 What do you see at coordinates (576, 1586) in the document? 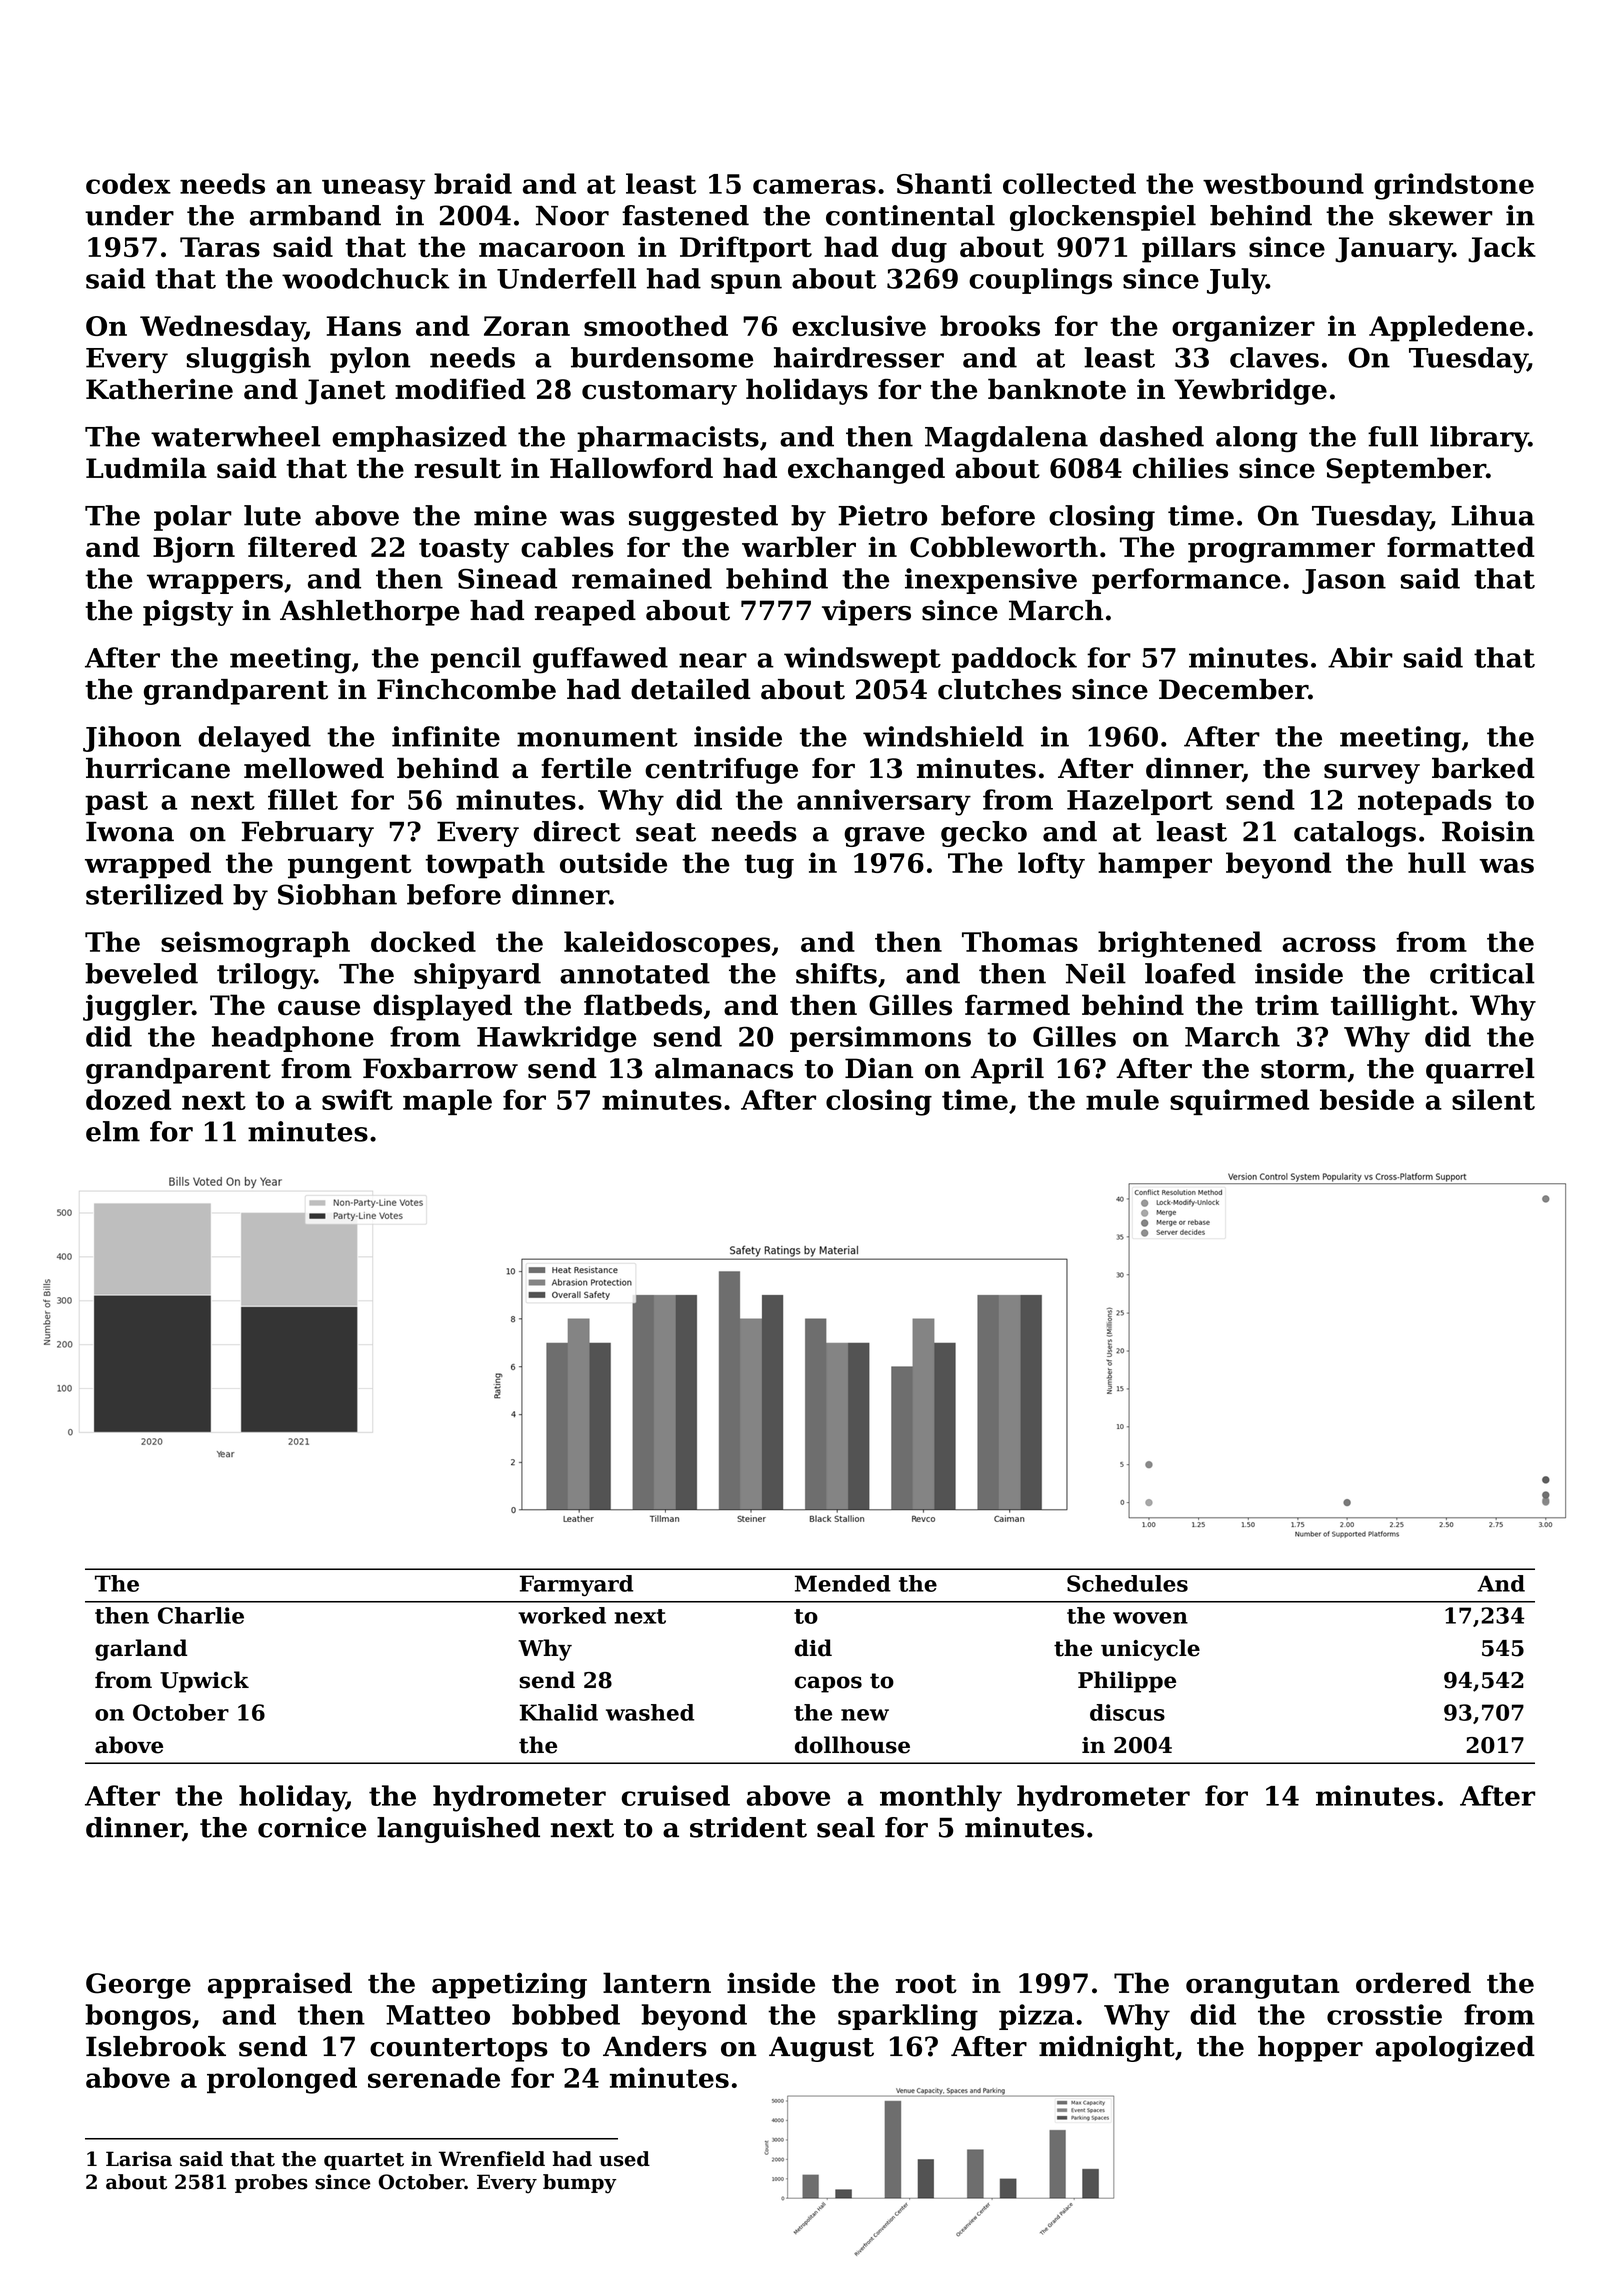
I see `Farmyard` at bounding box center [576, 1586].
